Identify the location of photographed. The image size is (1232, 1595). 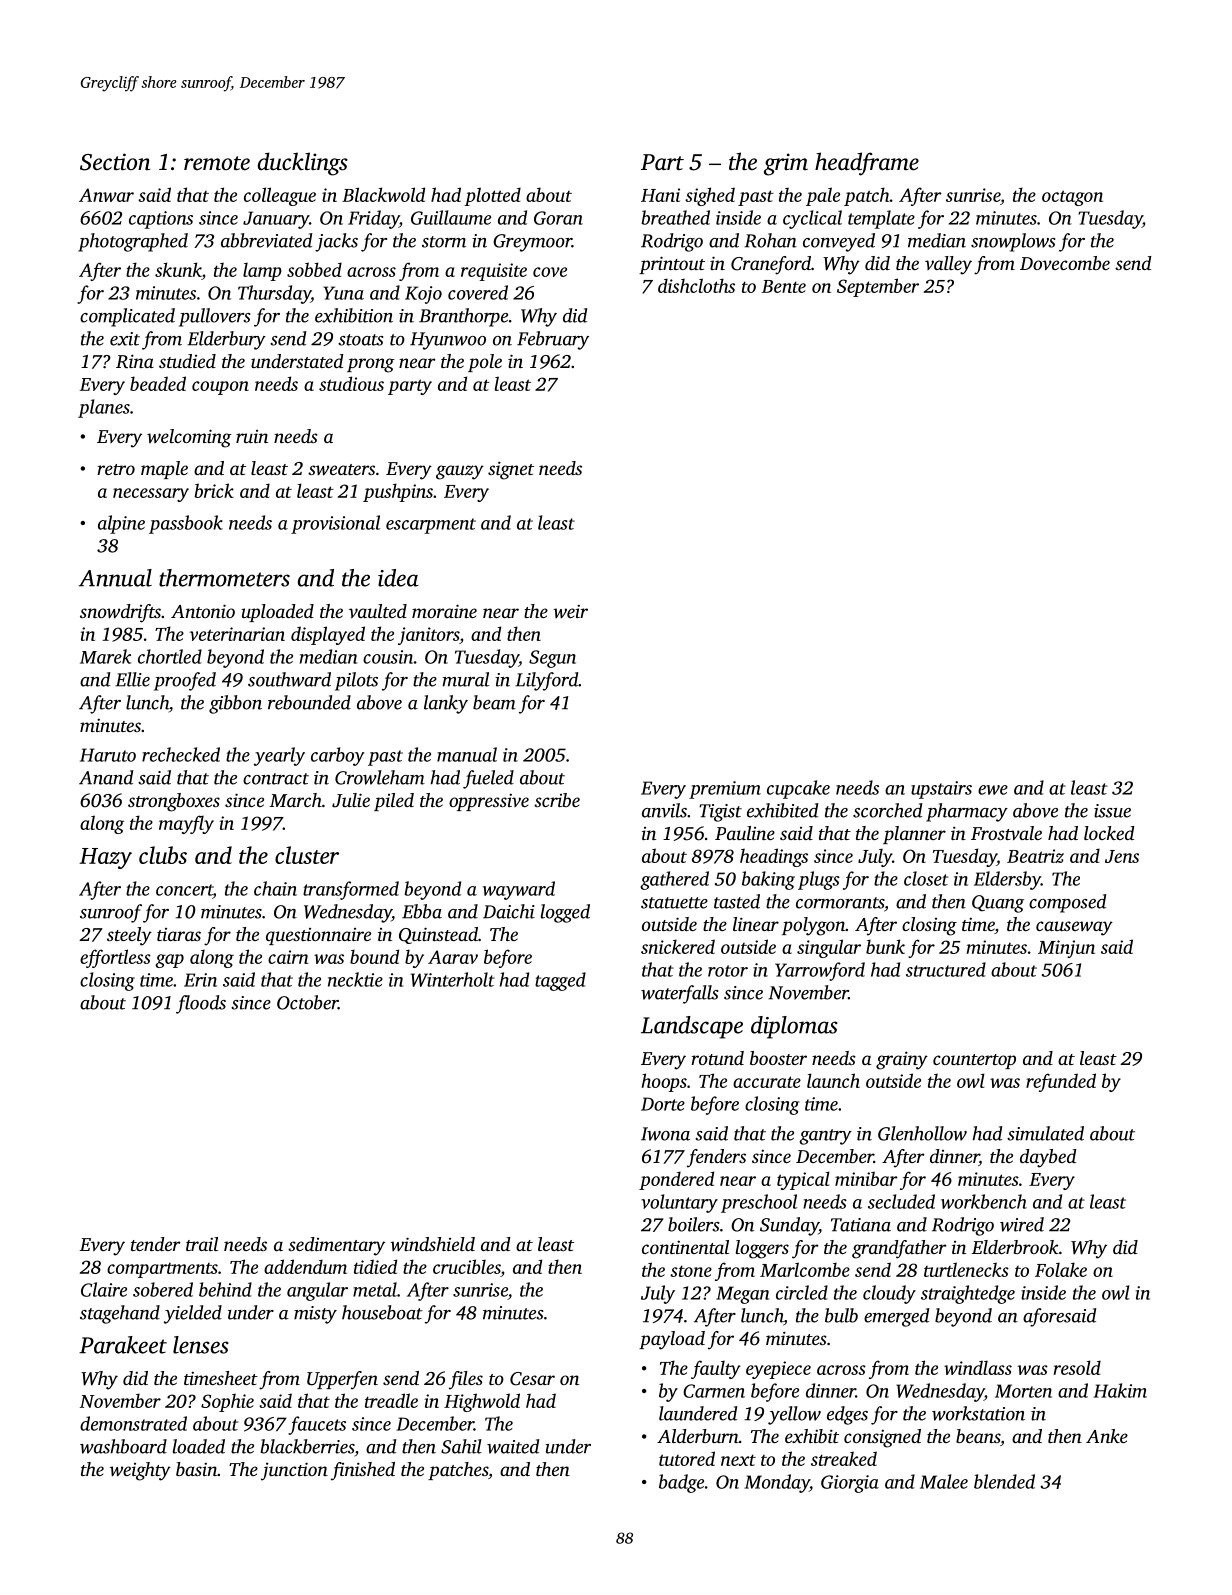
(133, 242).
